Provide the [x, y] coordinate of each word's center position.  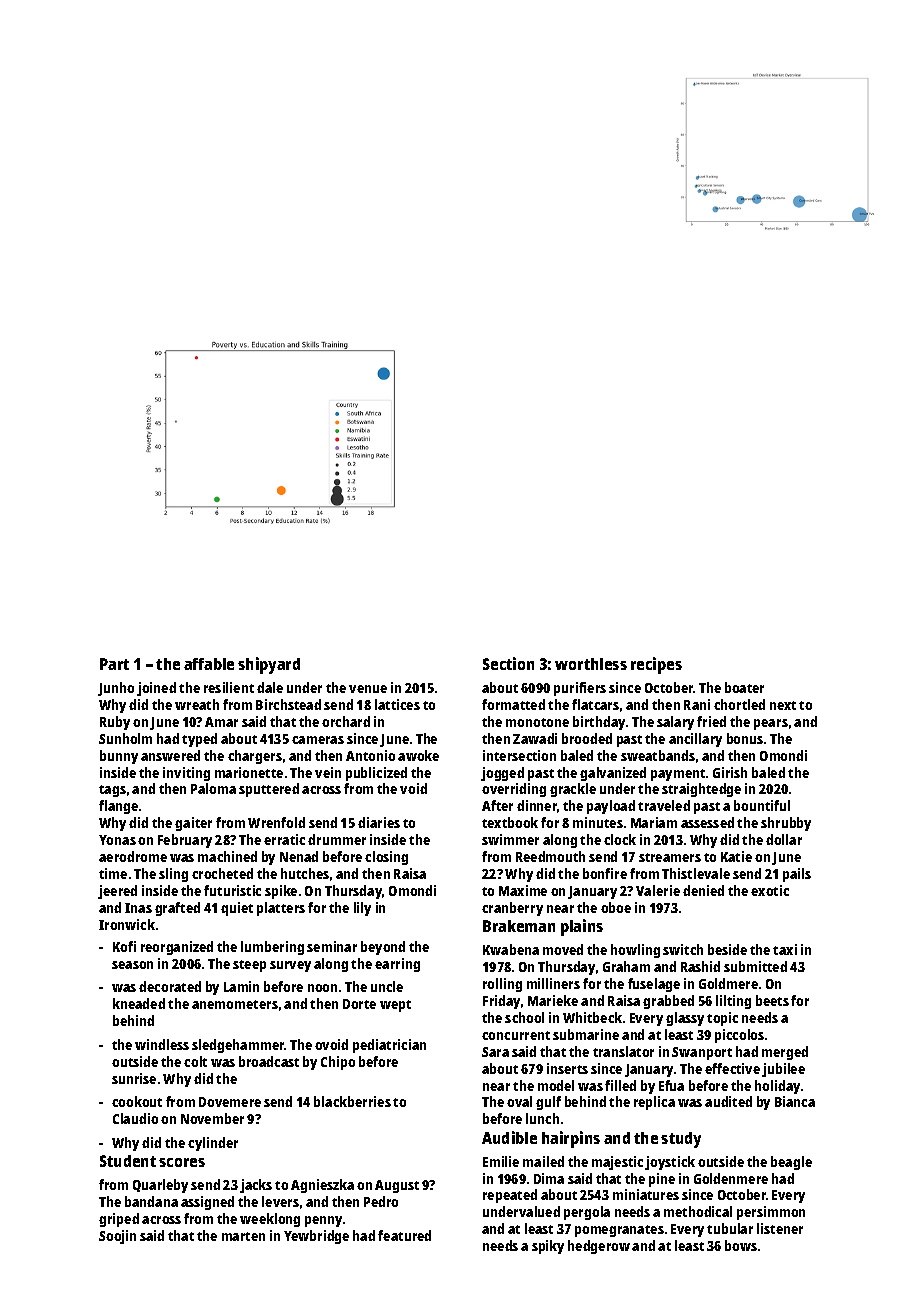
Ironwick [127, 924]
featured [404, 1235]
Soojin [117, 1237]
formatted [513, 704]
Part [114, 664]
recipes [656, 665]
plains [582, 927]
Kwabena [511, 949]
